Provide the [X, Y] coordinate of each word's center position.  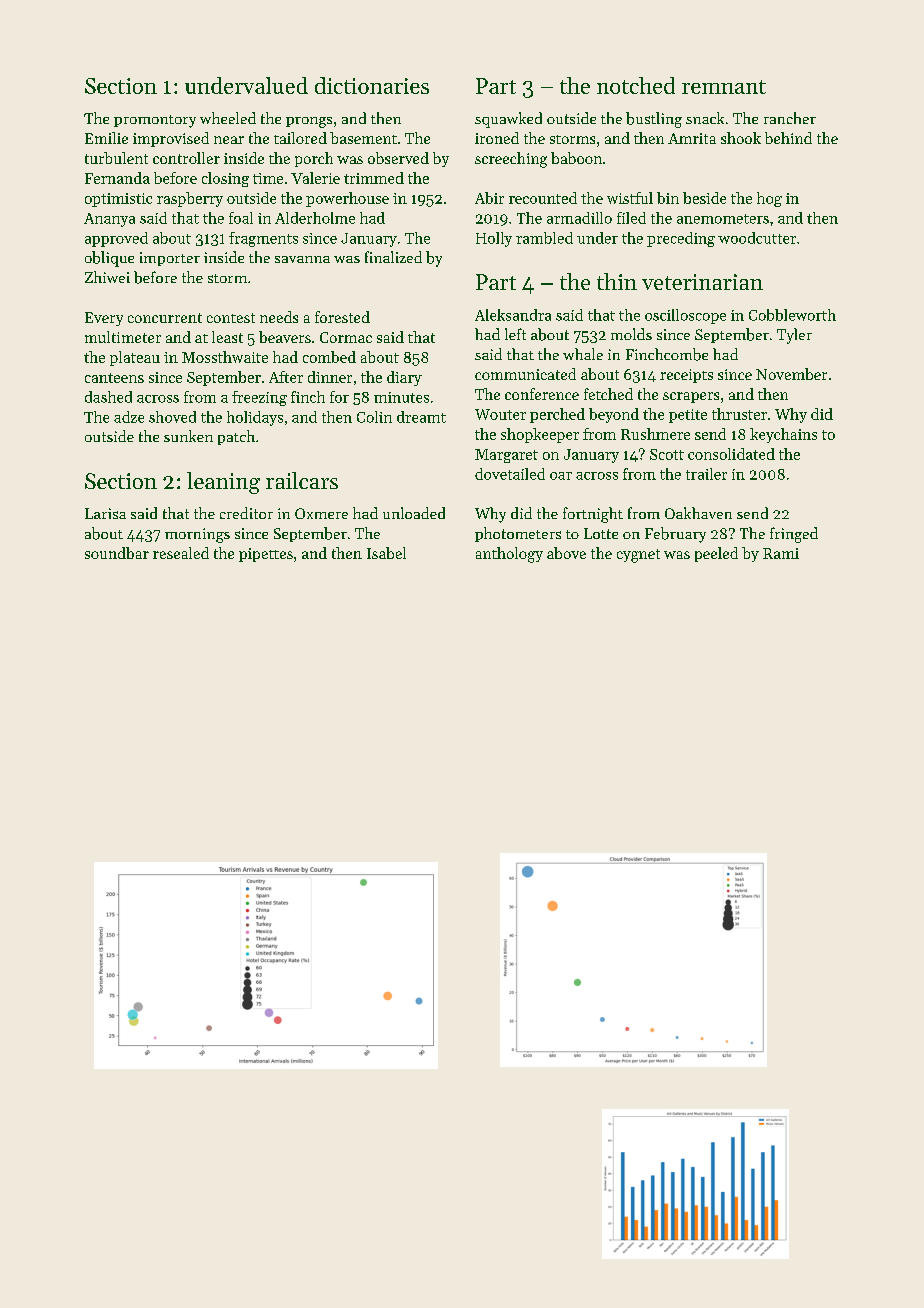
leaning [223, 483]
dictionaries [372, 85]
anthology [509, 555]
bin [668, 198]
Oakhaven [698, 513]
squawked [508, 120]
